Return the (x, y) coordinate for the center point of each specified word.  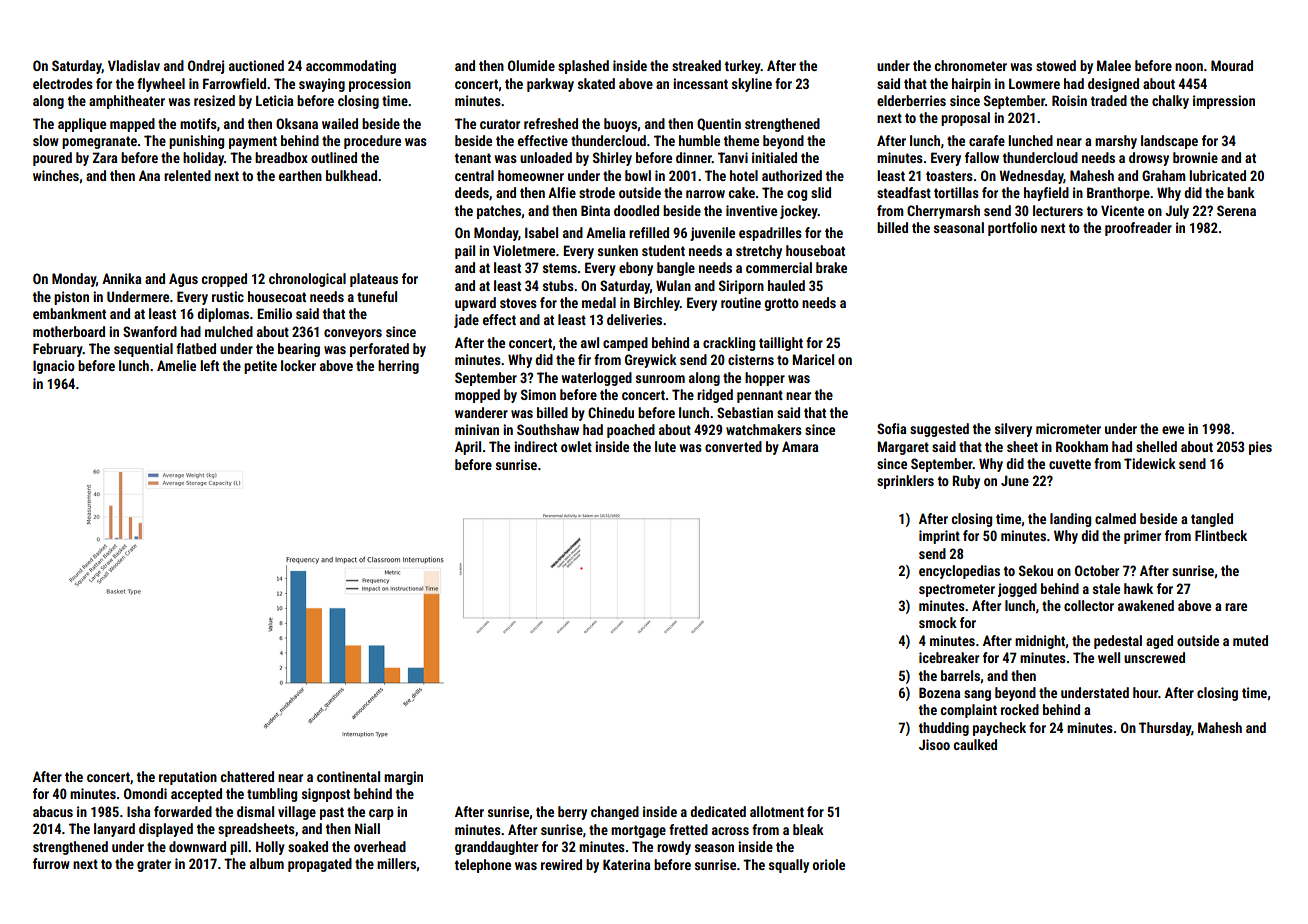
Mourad (1232, 65)
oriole (829, 864)
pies (1260, 448)
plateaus (374, 280)
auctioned (256, 65)
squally (789, 866)
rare (1236, 607)
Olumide (531, 65)
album (267, 863)
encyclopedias (959, 572)
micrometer (1068, 428)
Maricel (813, 359)
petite (260, 367)
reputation (188, 778)
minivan (477, 429)
